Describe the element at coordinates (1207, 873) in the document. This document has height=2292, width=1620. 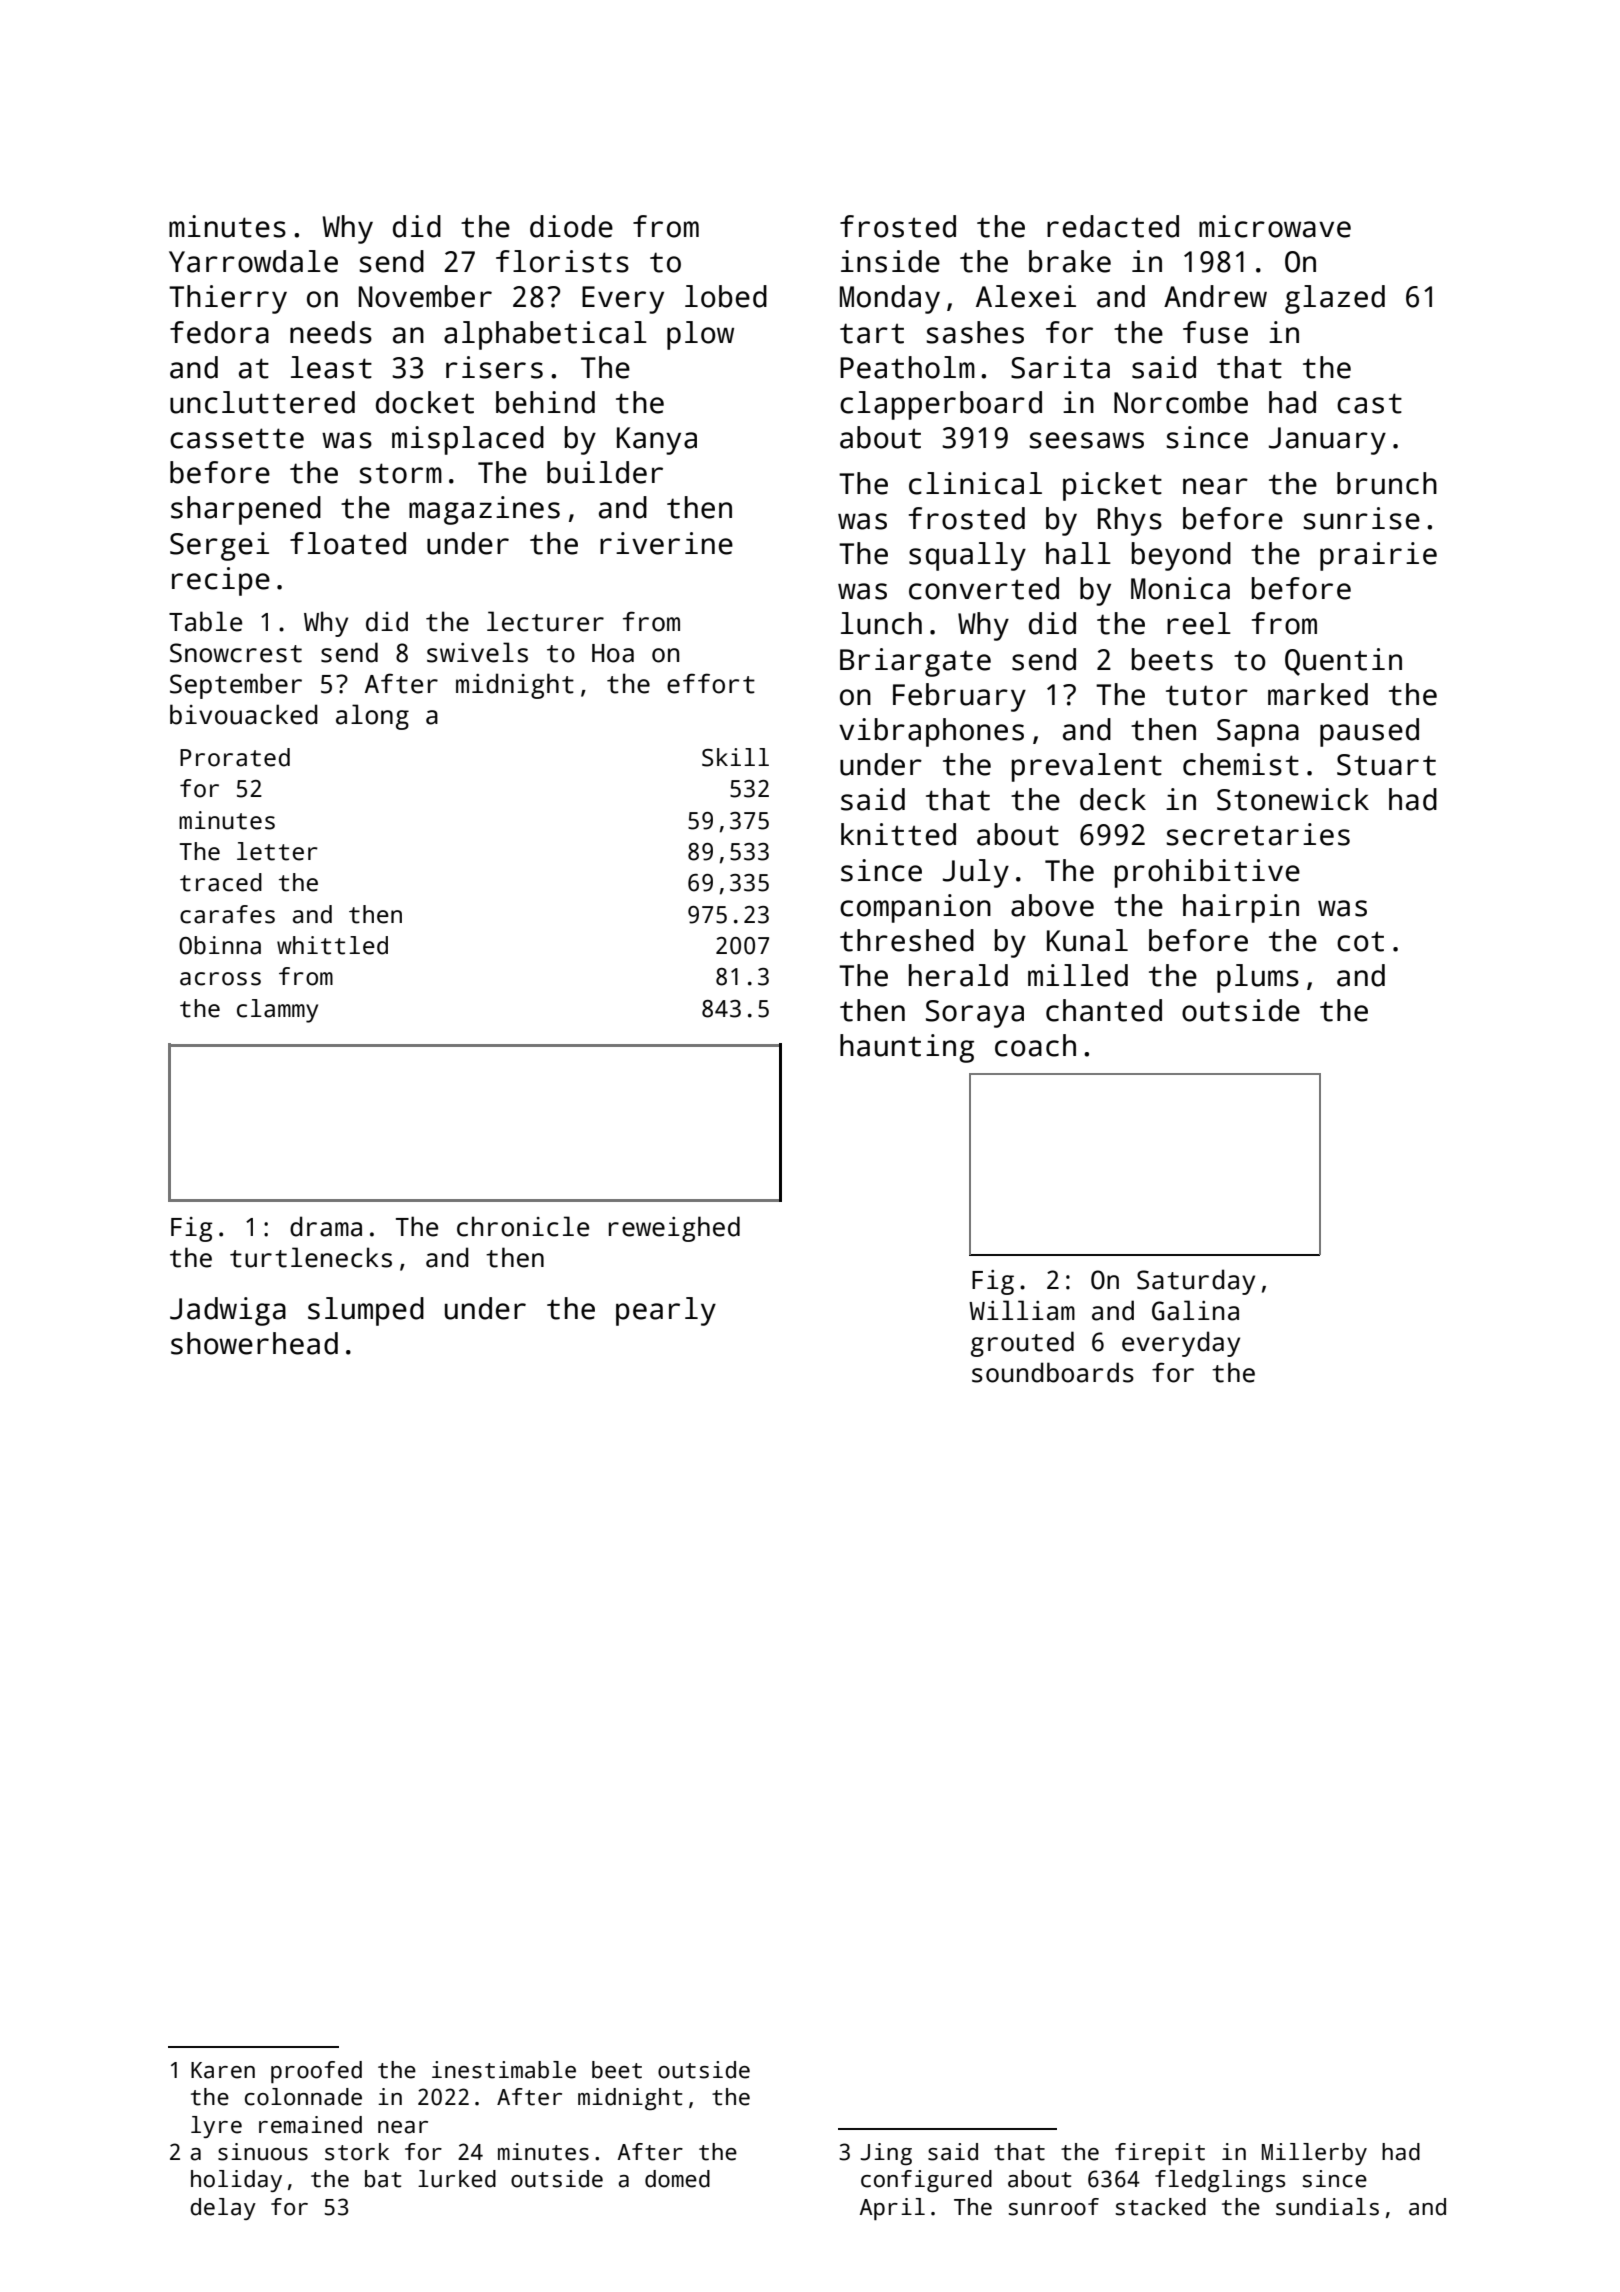
I see `prohibitive` at that location.
